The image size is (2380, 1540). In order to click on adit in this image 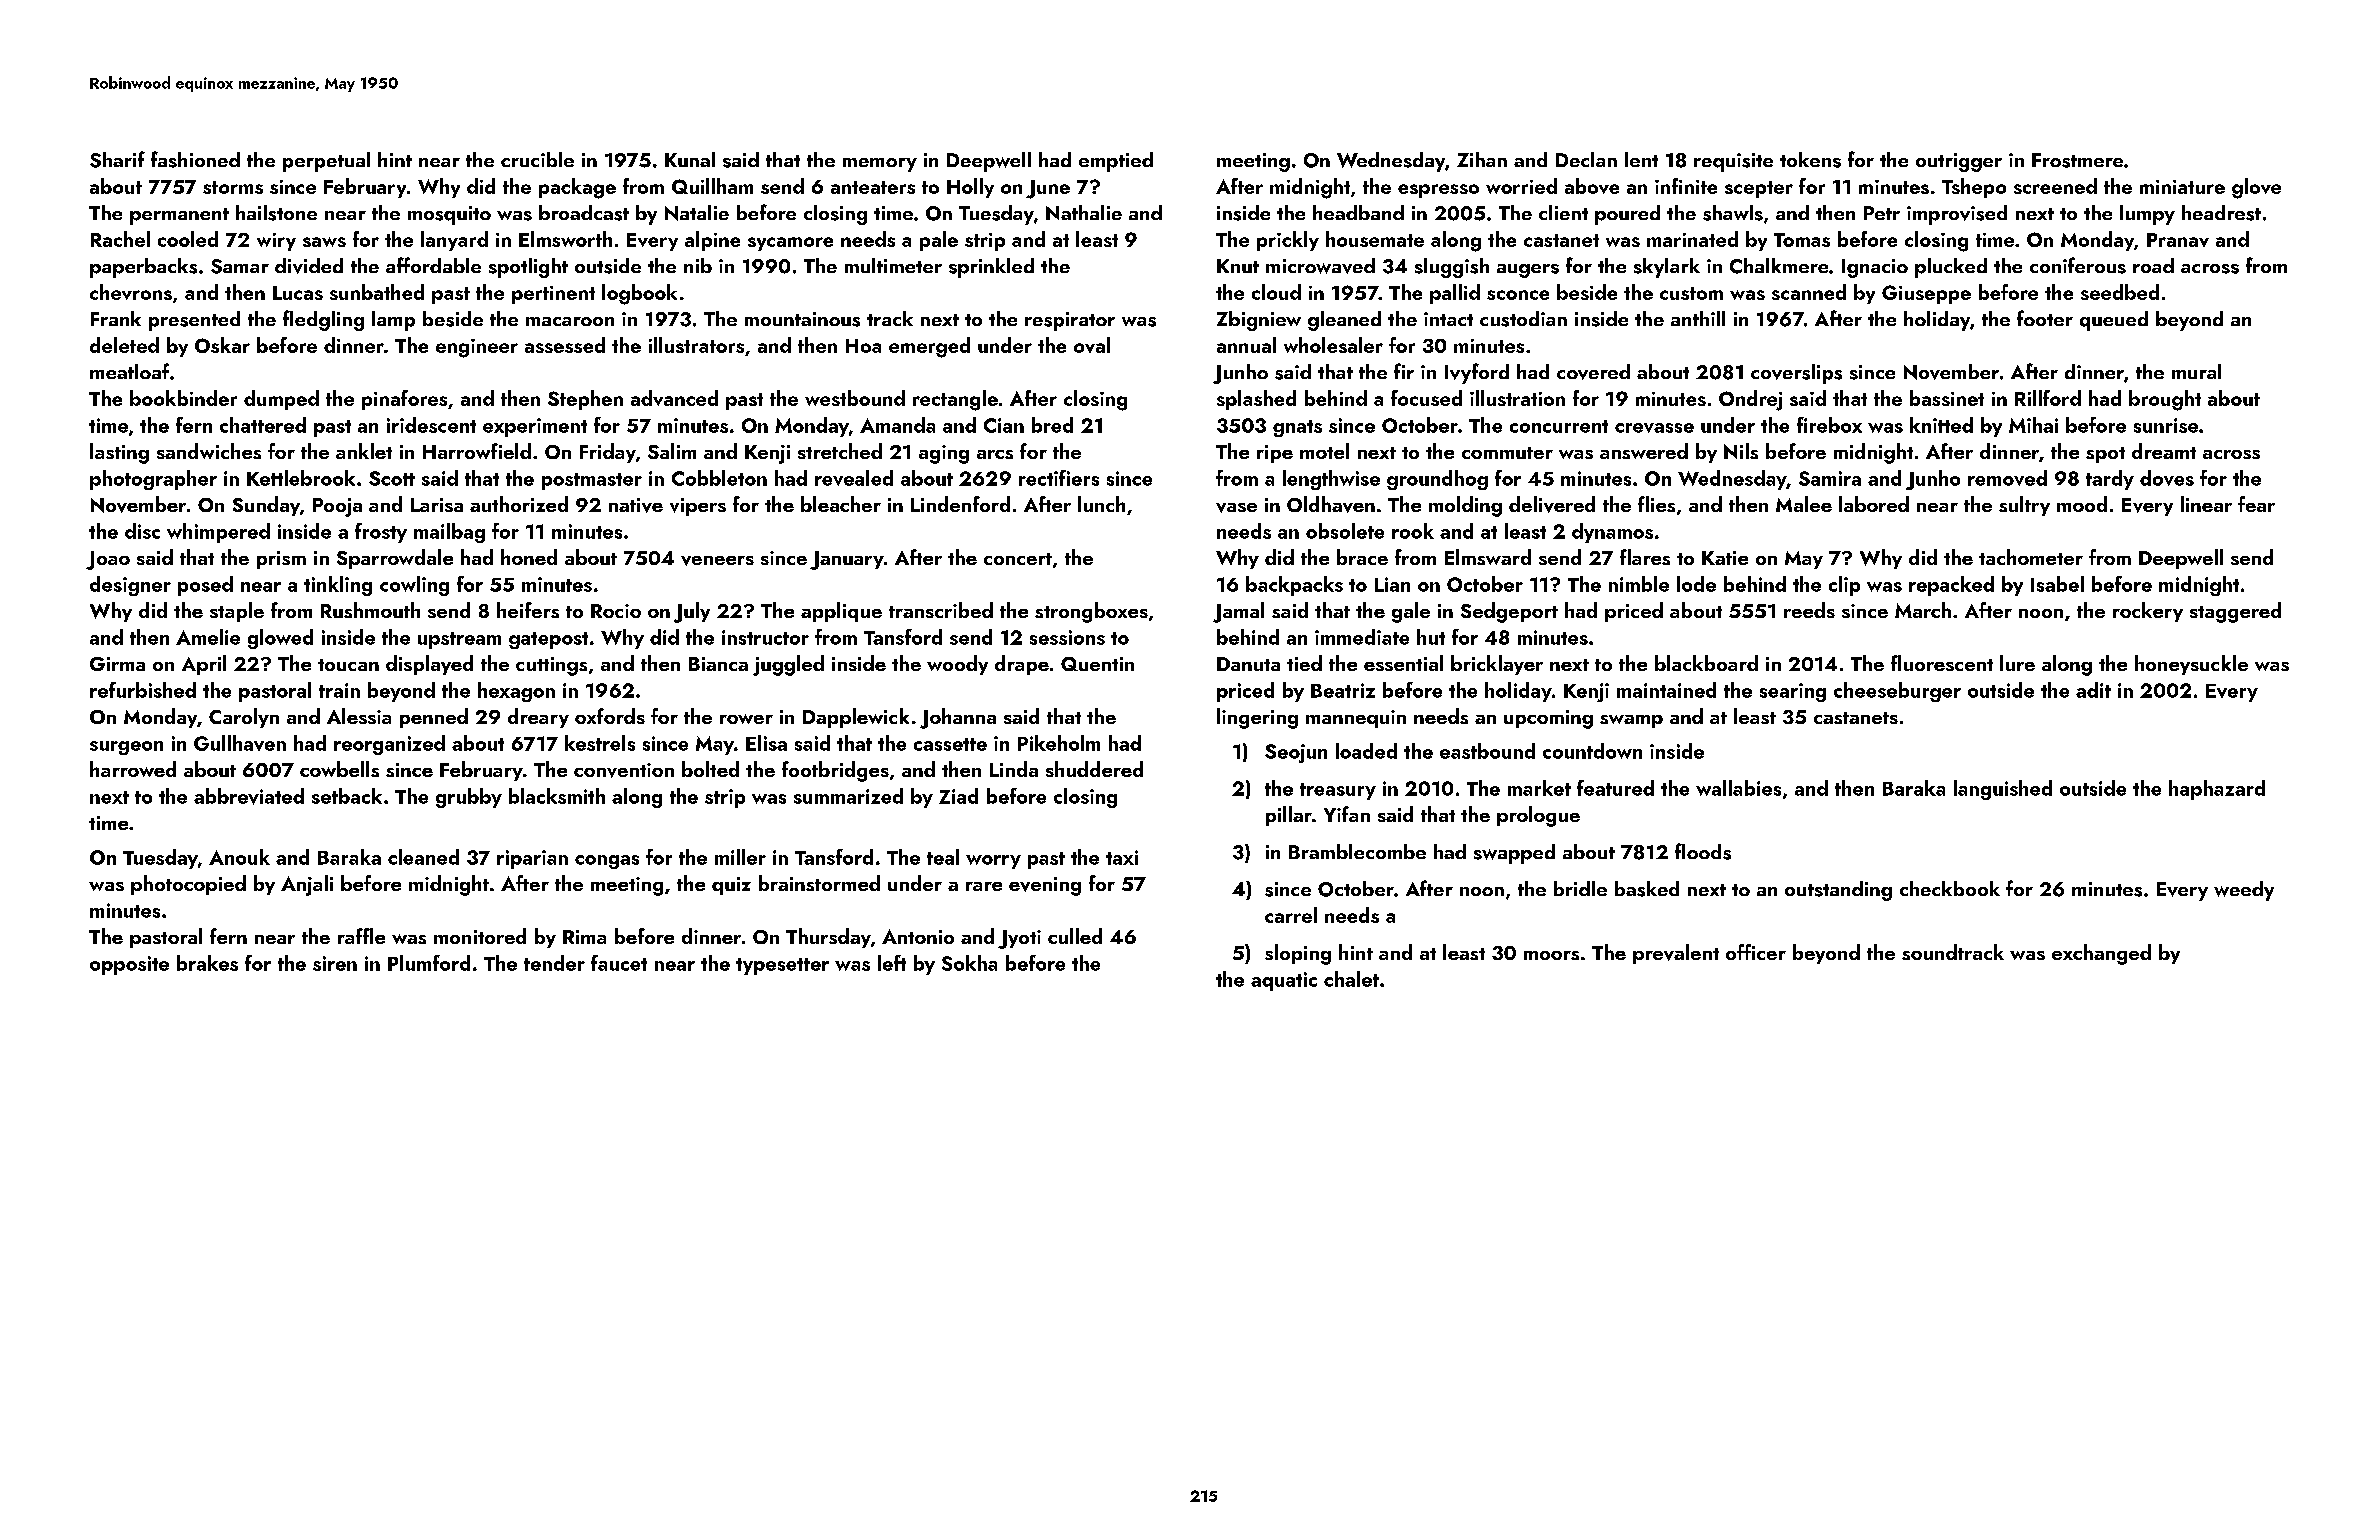, I will do `click(2093, 690)`.
